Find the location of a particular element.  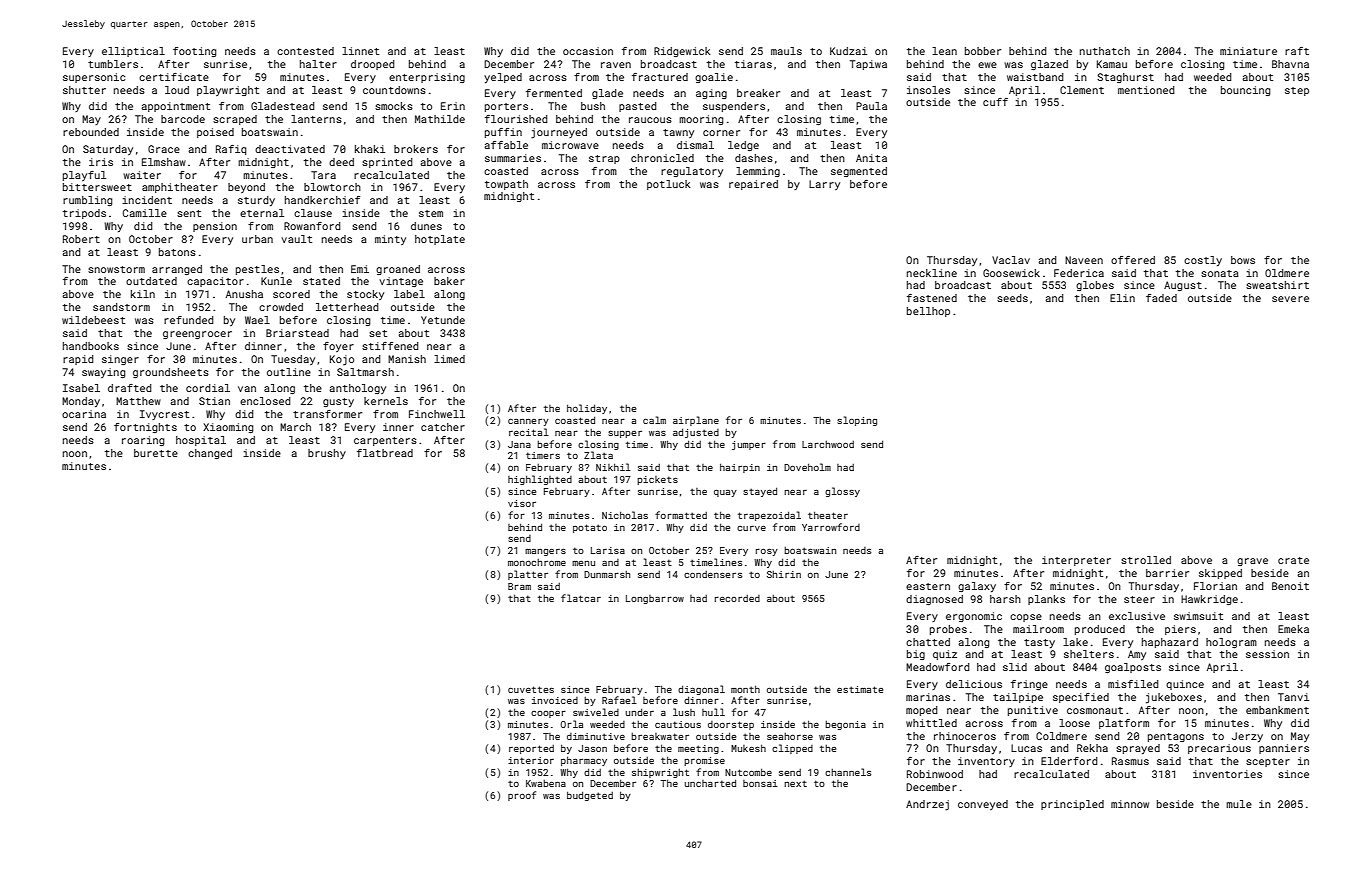

bouncing is located at coordinates (1245, 91).
